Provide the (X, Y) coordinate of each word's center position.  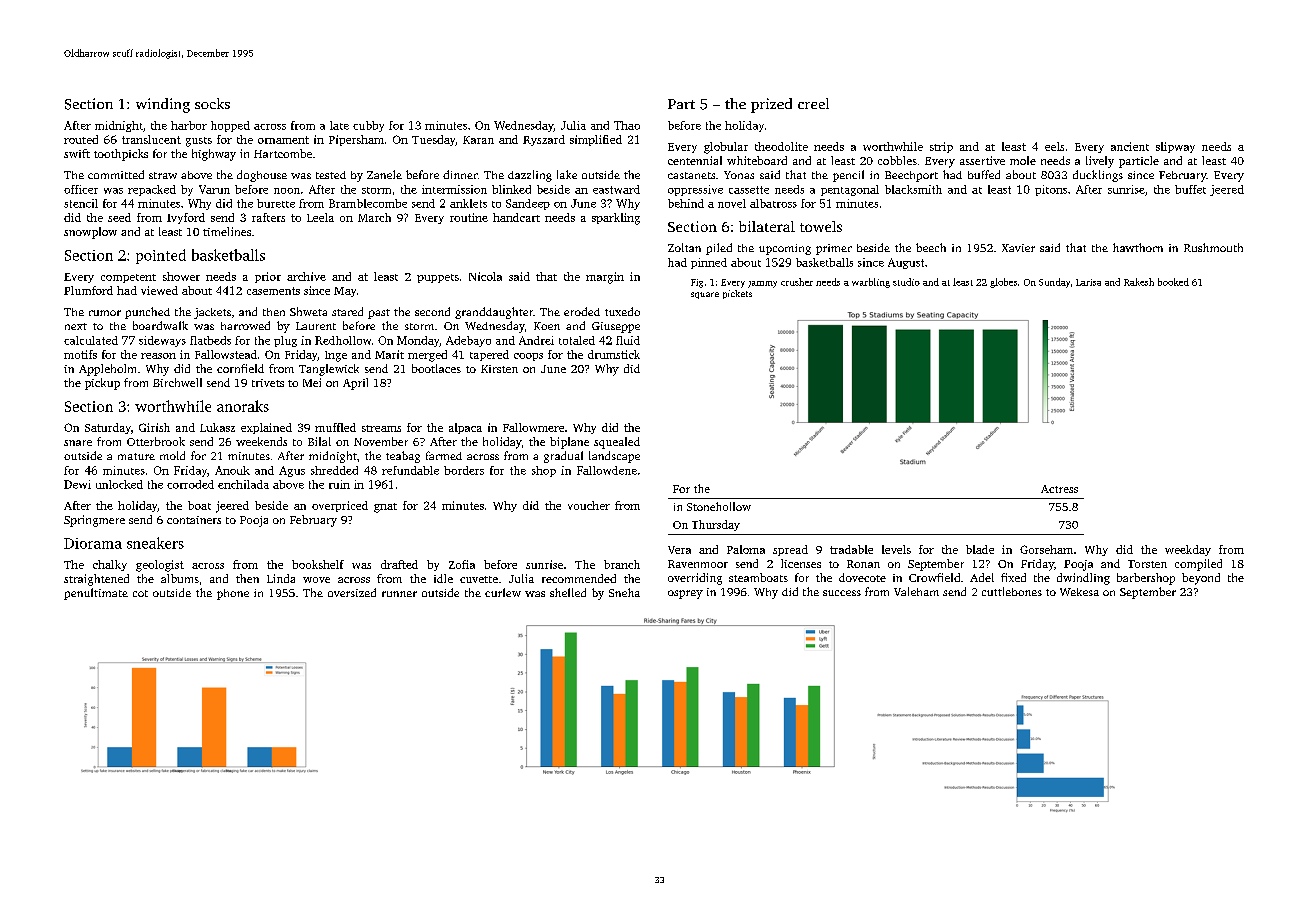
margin (605, 278)
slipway (1175, 147)
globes (1003, 283)
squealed (617, 443)
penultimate (96, 594)
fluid (628, 340)
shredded (334, 470)
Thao (627, 125)
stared (347, 311)
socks (212, 103)
